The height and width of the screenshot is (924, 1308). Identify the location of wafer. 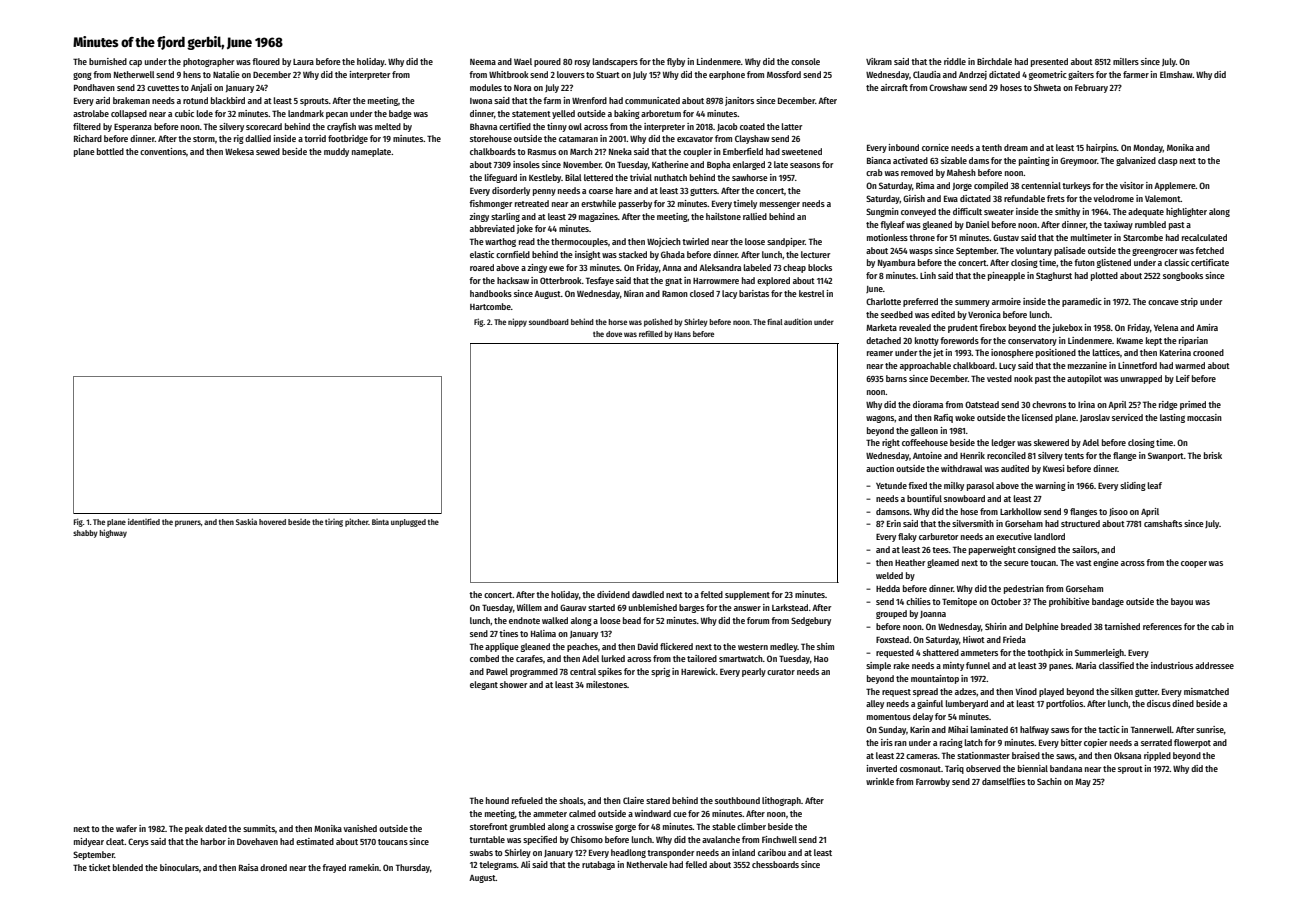
(126, 828).
